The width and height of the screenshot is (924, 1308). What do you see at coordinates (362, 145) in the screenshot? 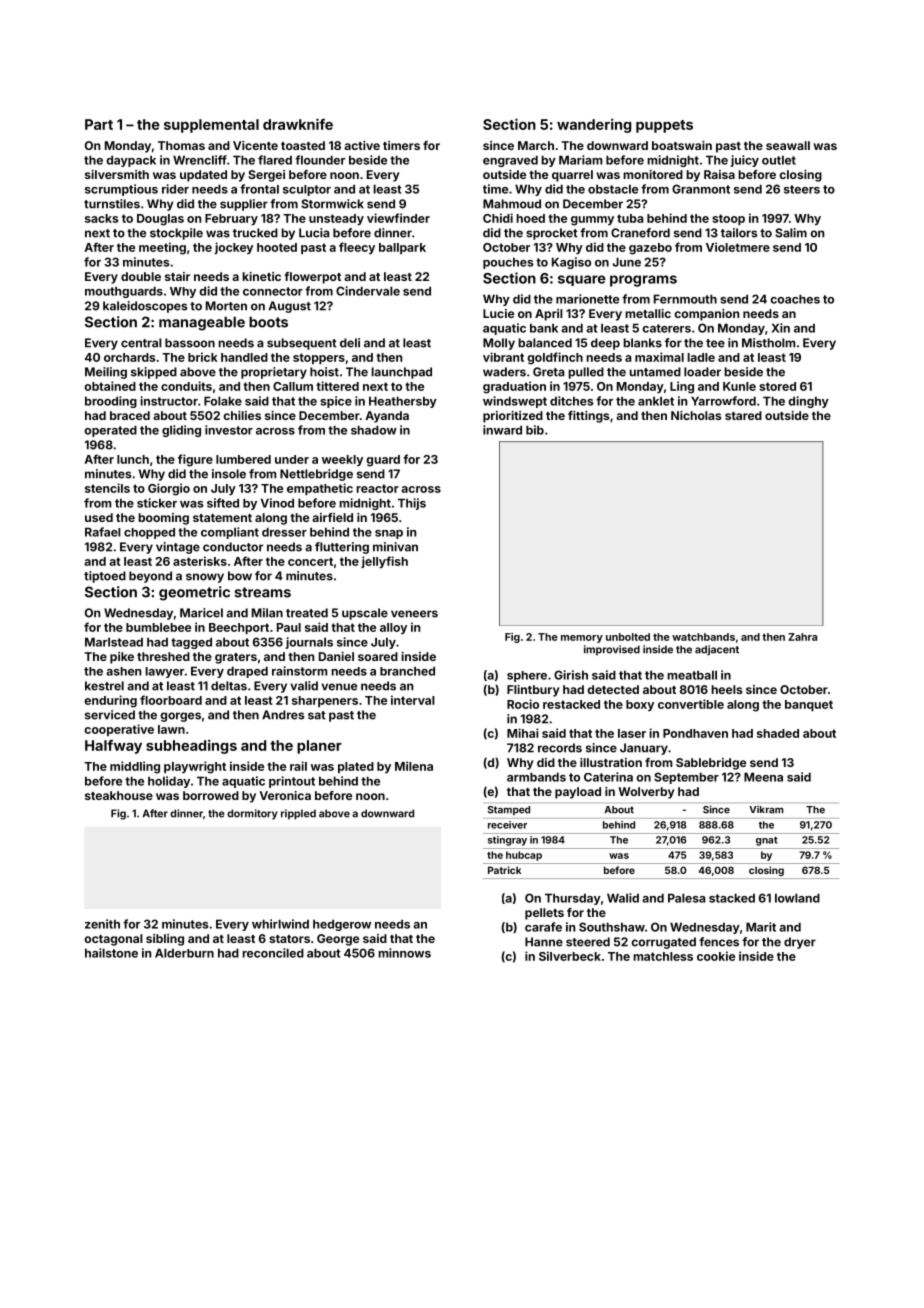
I see `active` at bounding box center [362, 145].
